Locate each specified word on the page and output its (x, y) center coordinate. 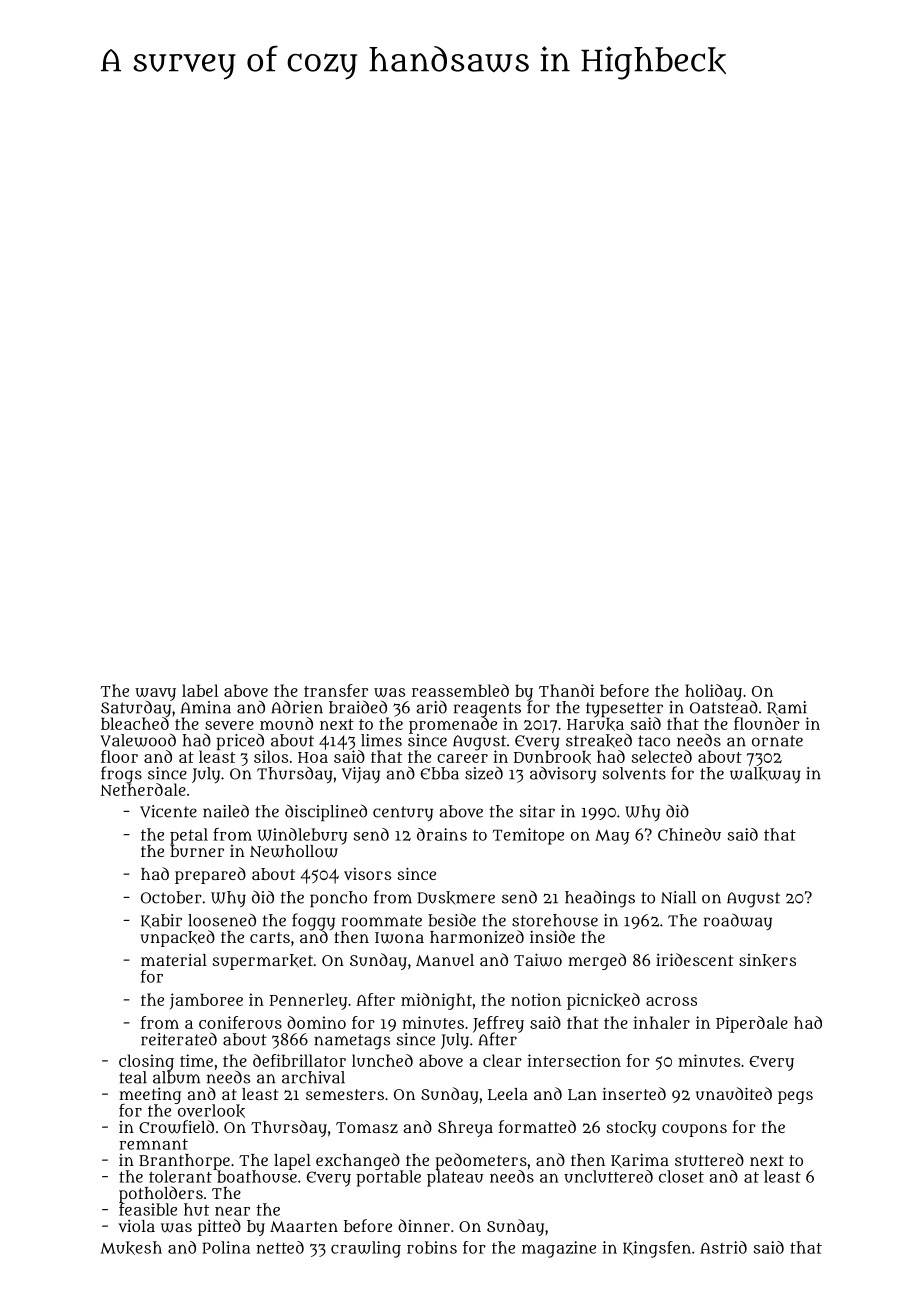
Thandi (566, 690)
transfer (336, 690)
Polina (226, 1247)
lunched (382, 1060)
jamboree (206, 1001)
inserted (634, 1093)
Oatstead (724, 707)
